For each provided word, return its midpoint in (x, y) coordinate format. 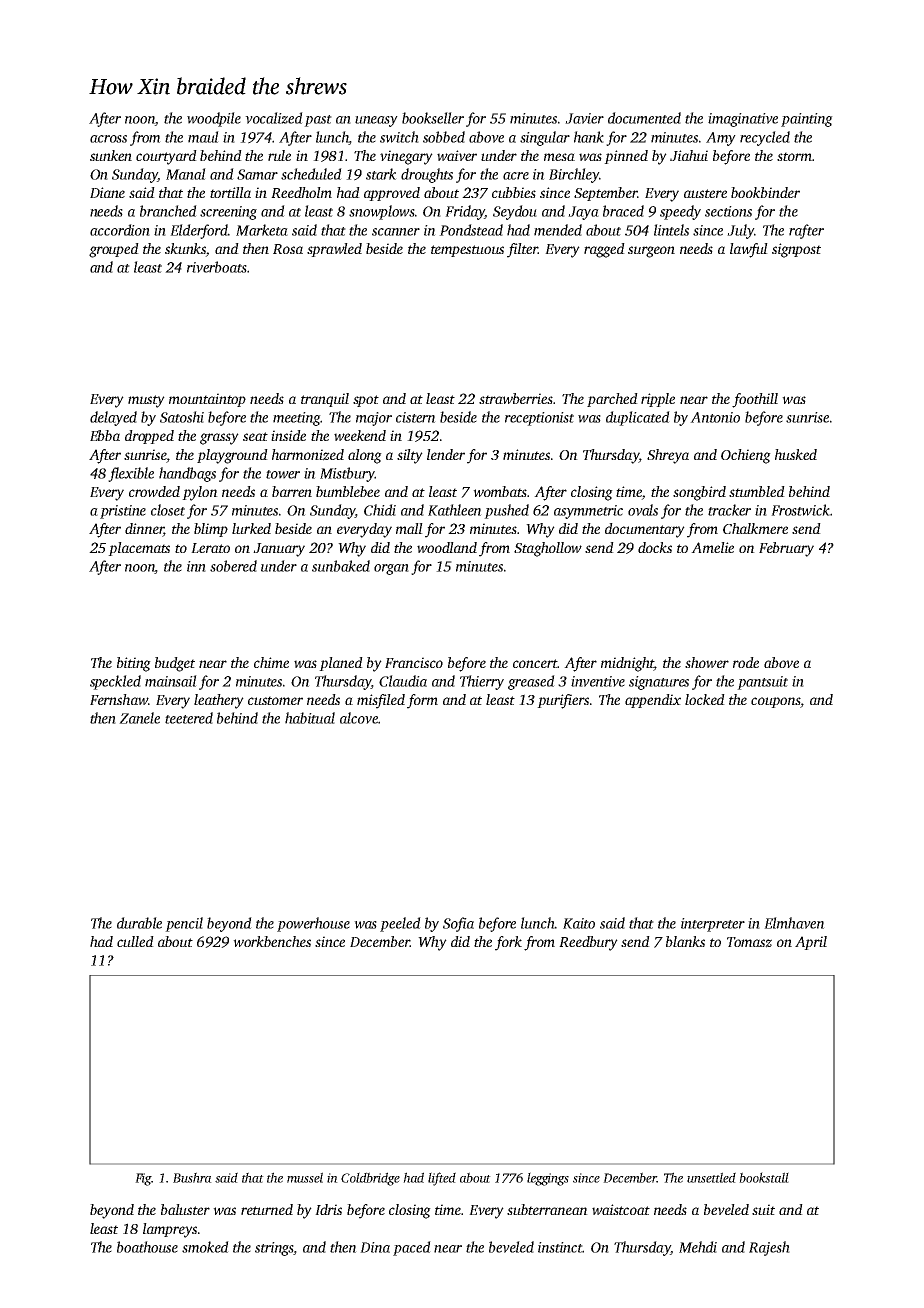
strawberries (516, 398)
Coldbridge (370, 1179)
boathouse (147, 1247)
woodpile (214, 119)
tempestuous (467, 251)
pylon (200, 493)
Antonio (715, 417)
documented (644, 118)
